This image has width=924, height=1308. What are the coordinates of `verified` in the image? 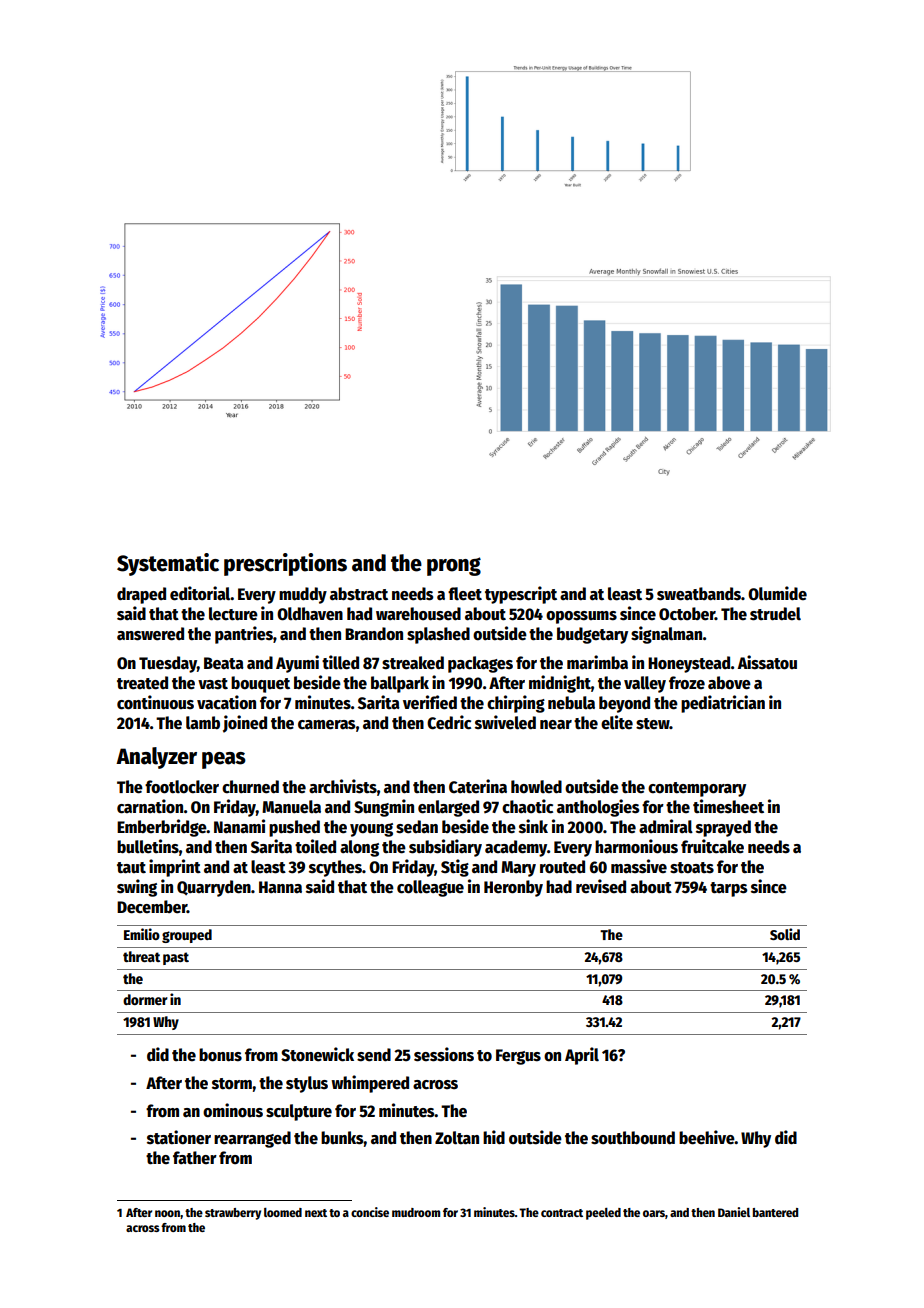 It's located at (430, 702).
